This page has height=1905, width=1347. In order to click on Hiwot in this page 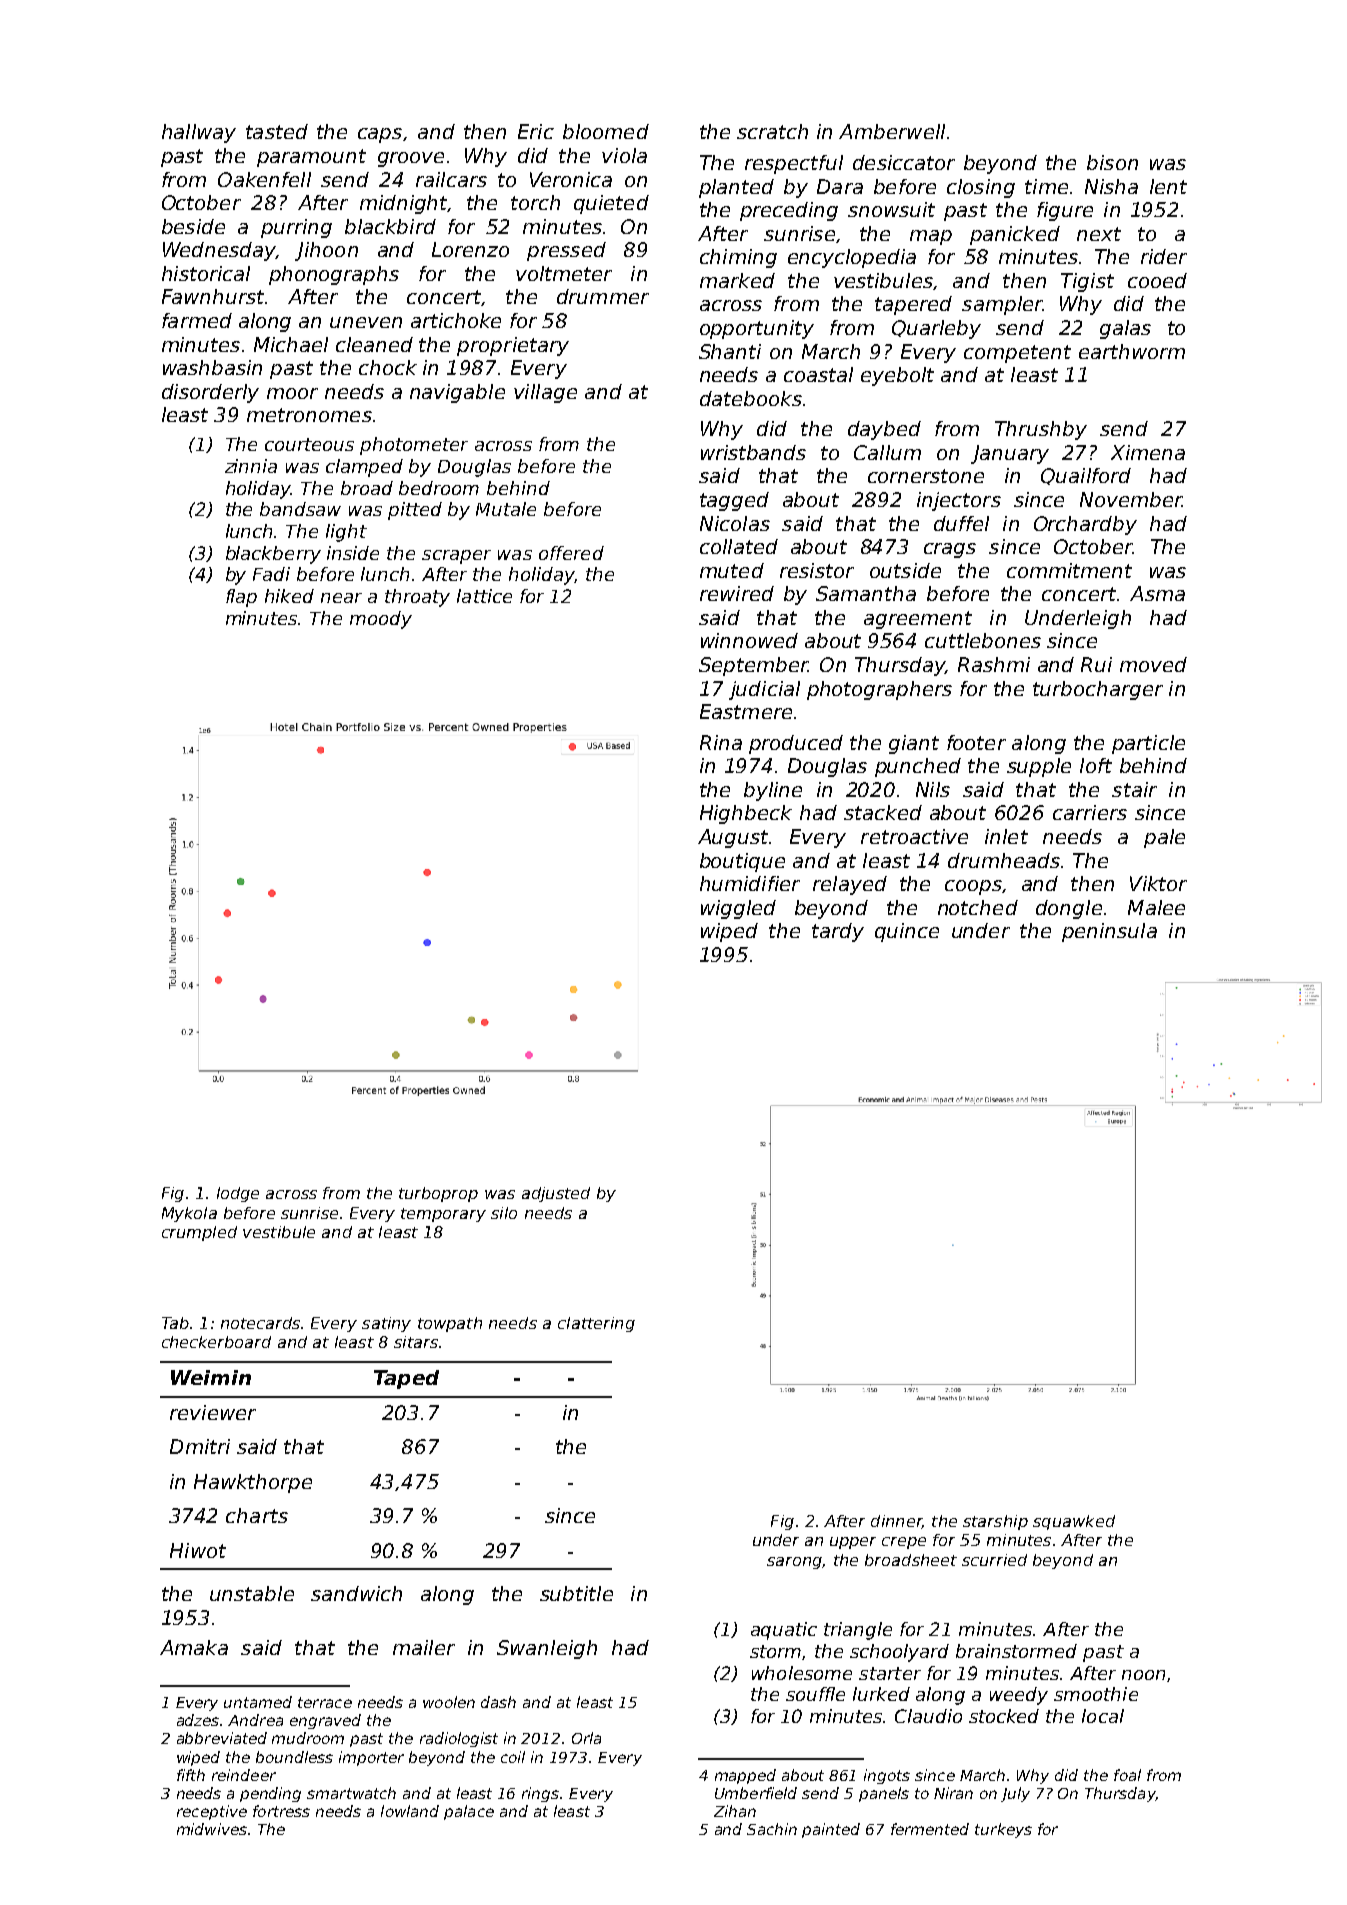, I will do `click(198, 1550)`.
